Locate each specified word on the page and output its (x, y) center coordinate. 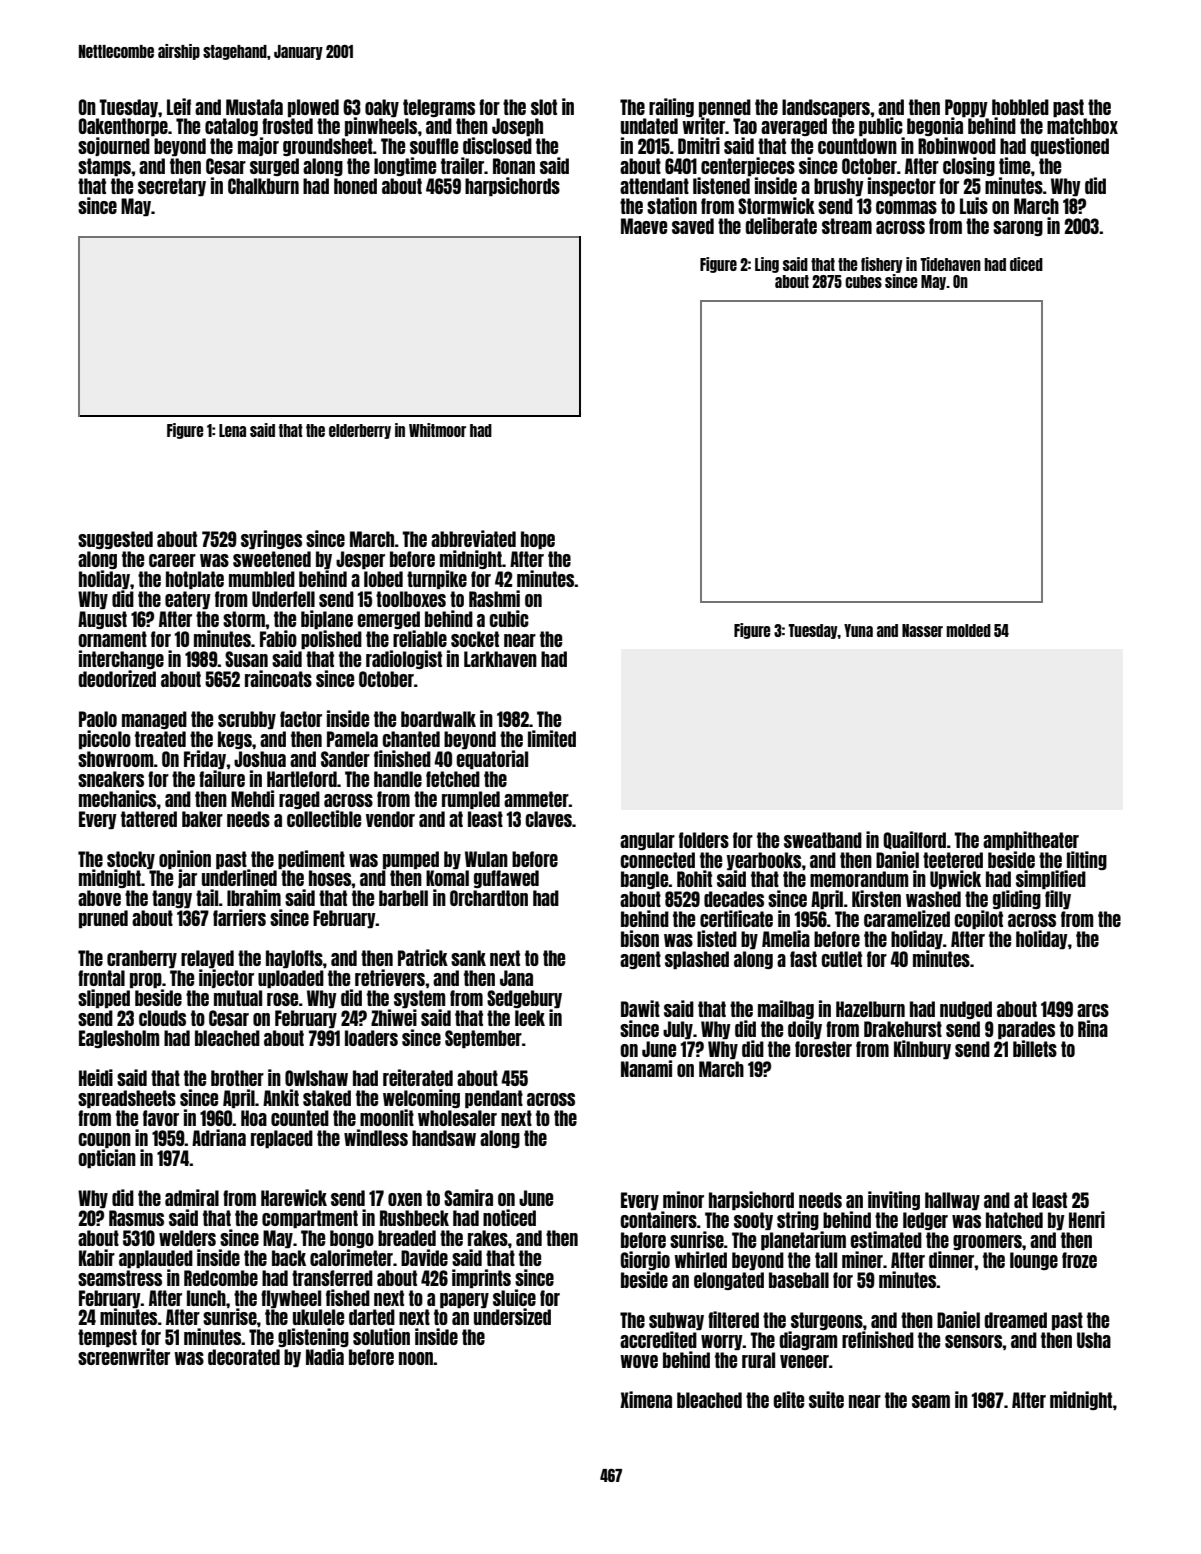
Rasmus (136, 1218)
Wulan (486, 859)
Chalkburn (263, 186)
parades (1026, 1030)
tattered (149, 819)
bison (640, 938)
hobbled (1020, 107)
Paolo (98, 719)
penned (725, 108)
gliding (1017, 899)
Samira (468, 1197)
